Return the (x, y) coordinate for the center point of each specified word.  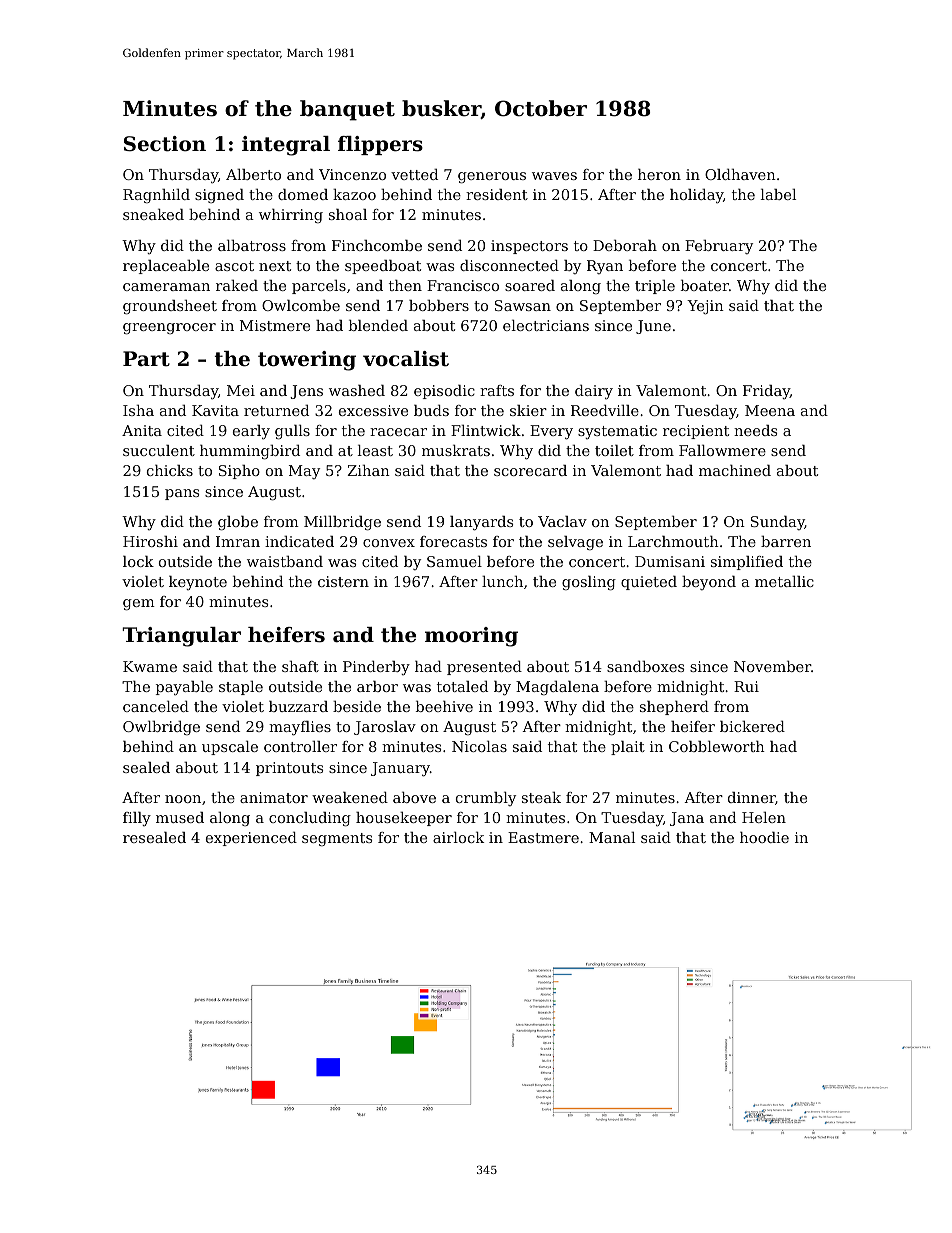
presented (484, 668)
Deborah (625, 245)
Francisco (463, 285)
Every (551, 432)
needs (755, 430)
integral (286, 146)
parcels (319, 287)
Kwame (150, 666)
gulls (292, 432)
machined (735, 470)
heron (659, 174)
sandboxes (645, 666)
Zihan (368, 470)
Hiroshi (150, 541)
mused (180, 817)
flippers (380, 145)
